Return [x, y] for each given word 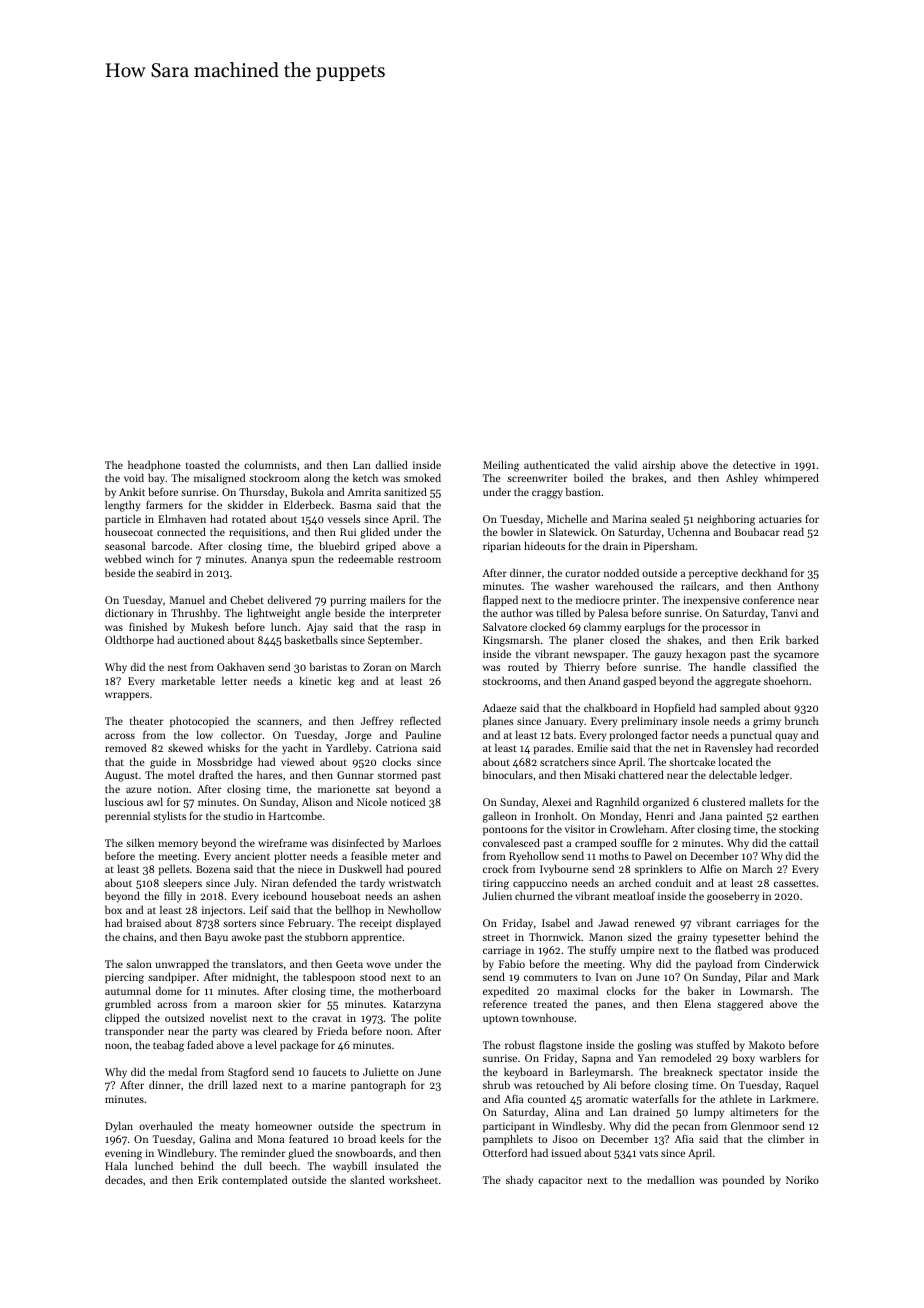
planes [498, 722]
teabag [168, 1046]
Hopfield [674, 709]
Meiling [501, 466]
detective [754, 464]
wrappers [127, 696]
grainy [692, 938]
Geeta [349, 964]
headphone [154, 466]
